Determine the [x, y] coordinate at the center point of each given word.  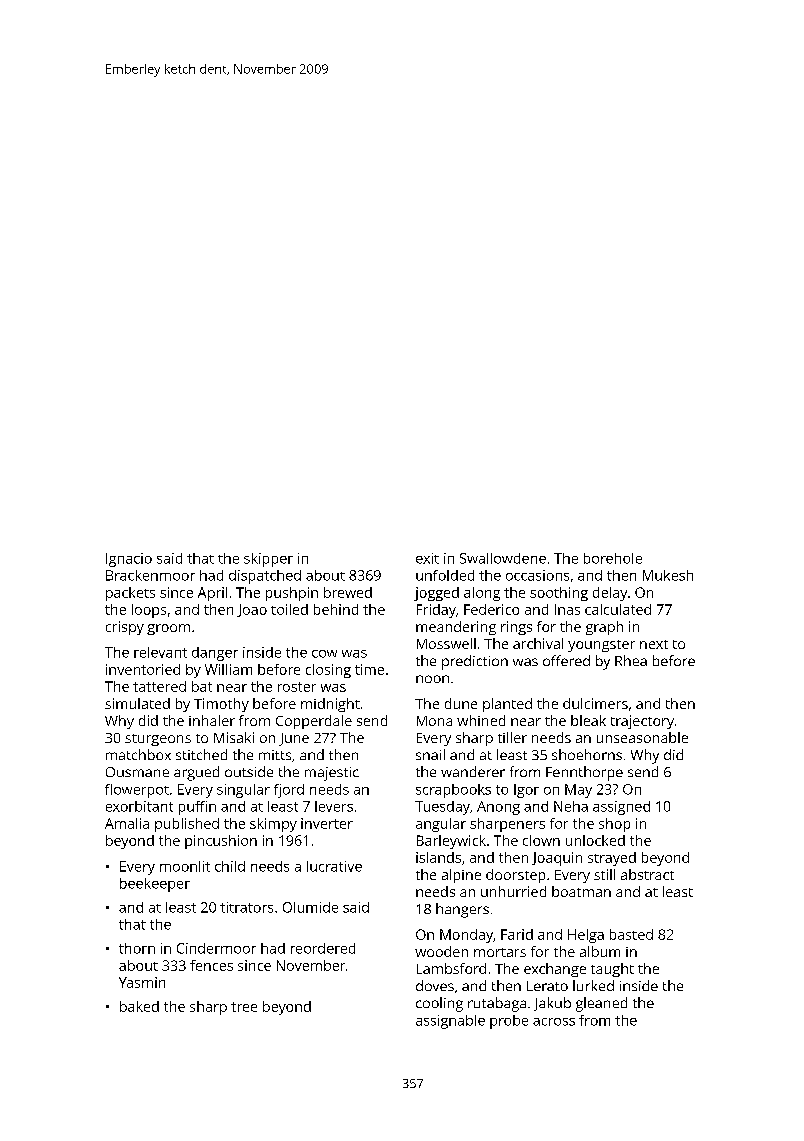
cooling [439, 1004]
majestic [332, 774]
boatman [581, 891]
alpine [461, 876]
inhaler [212, 720]
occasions [537, 575]
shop [614, 825]
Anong [498, 808]
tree [244, 1007]
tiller [512, 737]
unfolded [445, 575]
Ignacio [129, 560]
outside [249, 771]
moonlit [185, 866]
